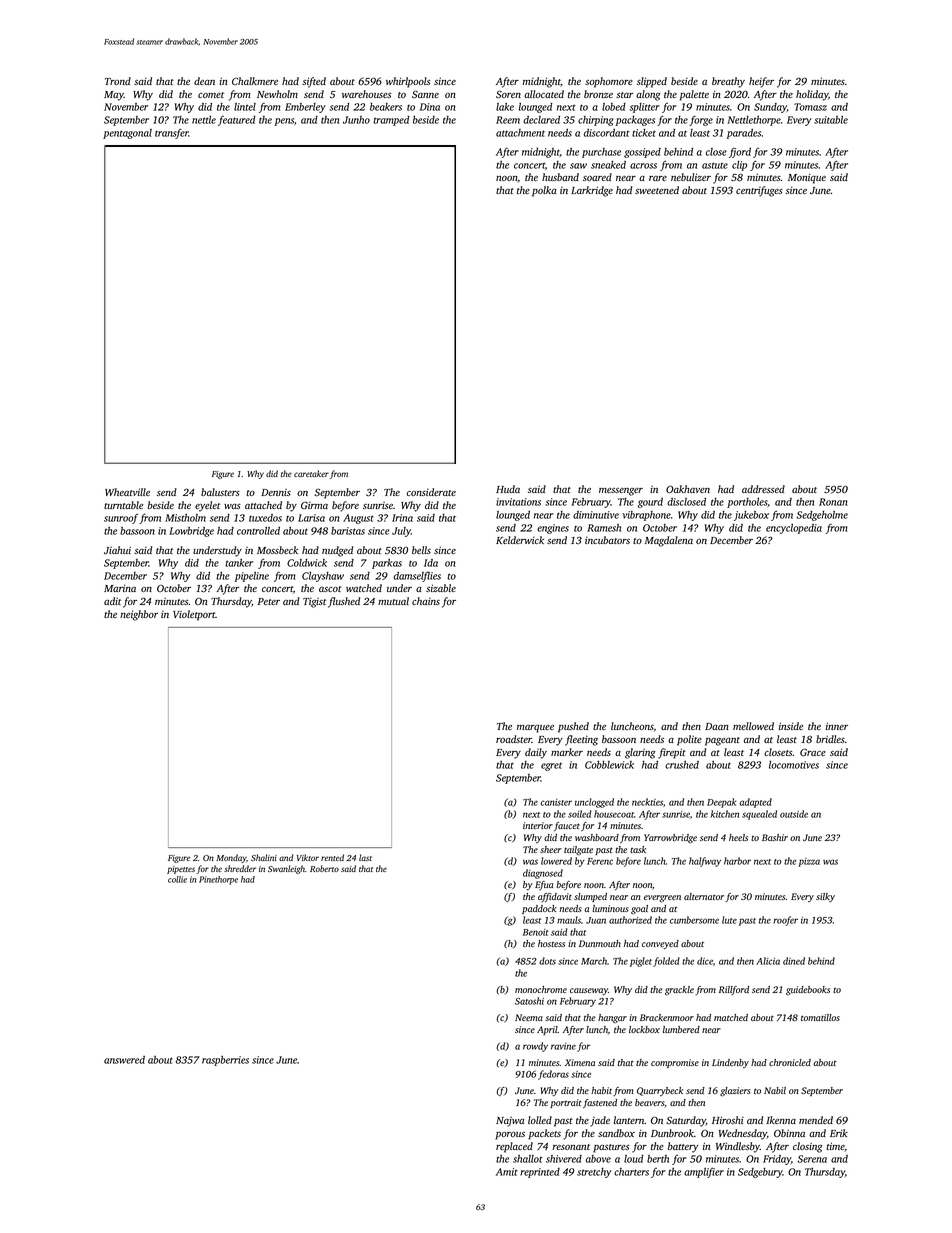 The width and height of the page is (952, 1233). Describe the element at coordinates (118, 81) in the page. I see `Trond` at that location.
